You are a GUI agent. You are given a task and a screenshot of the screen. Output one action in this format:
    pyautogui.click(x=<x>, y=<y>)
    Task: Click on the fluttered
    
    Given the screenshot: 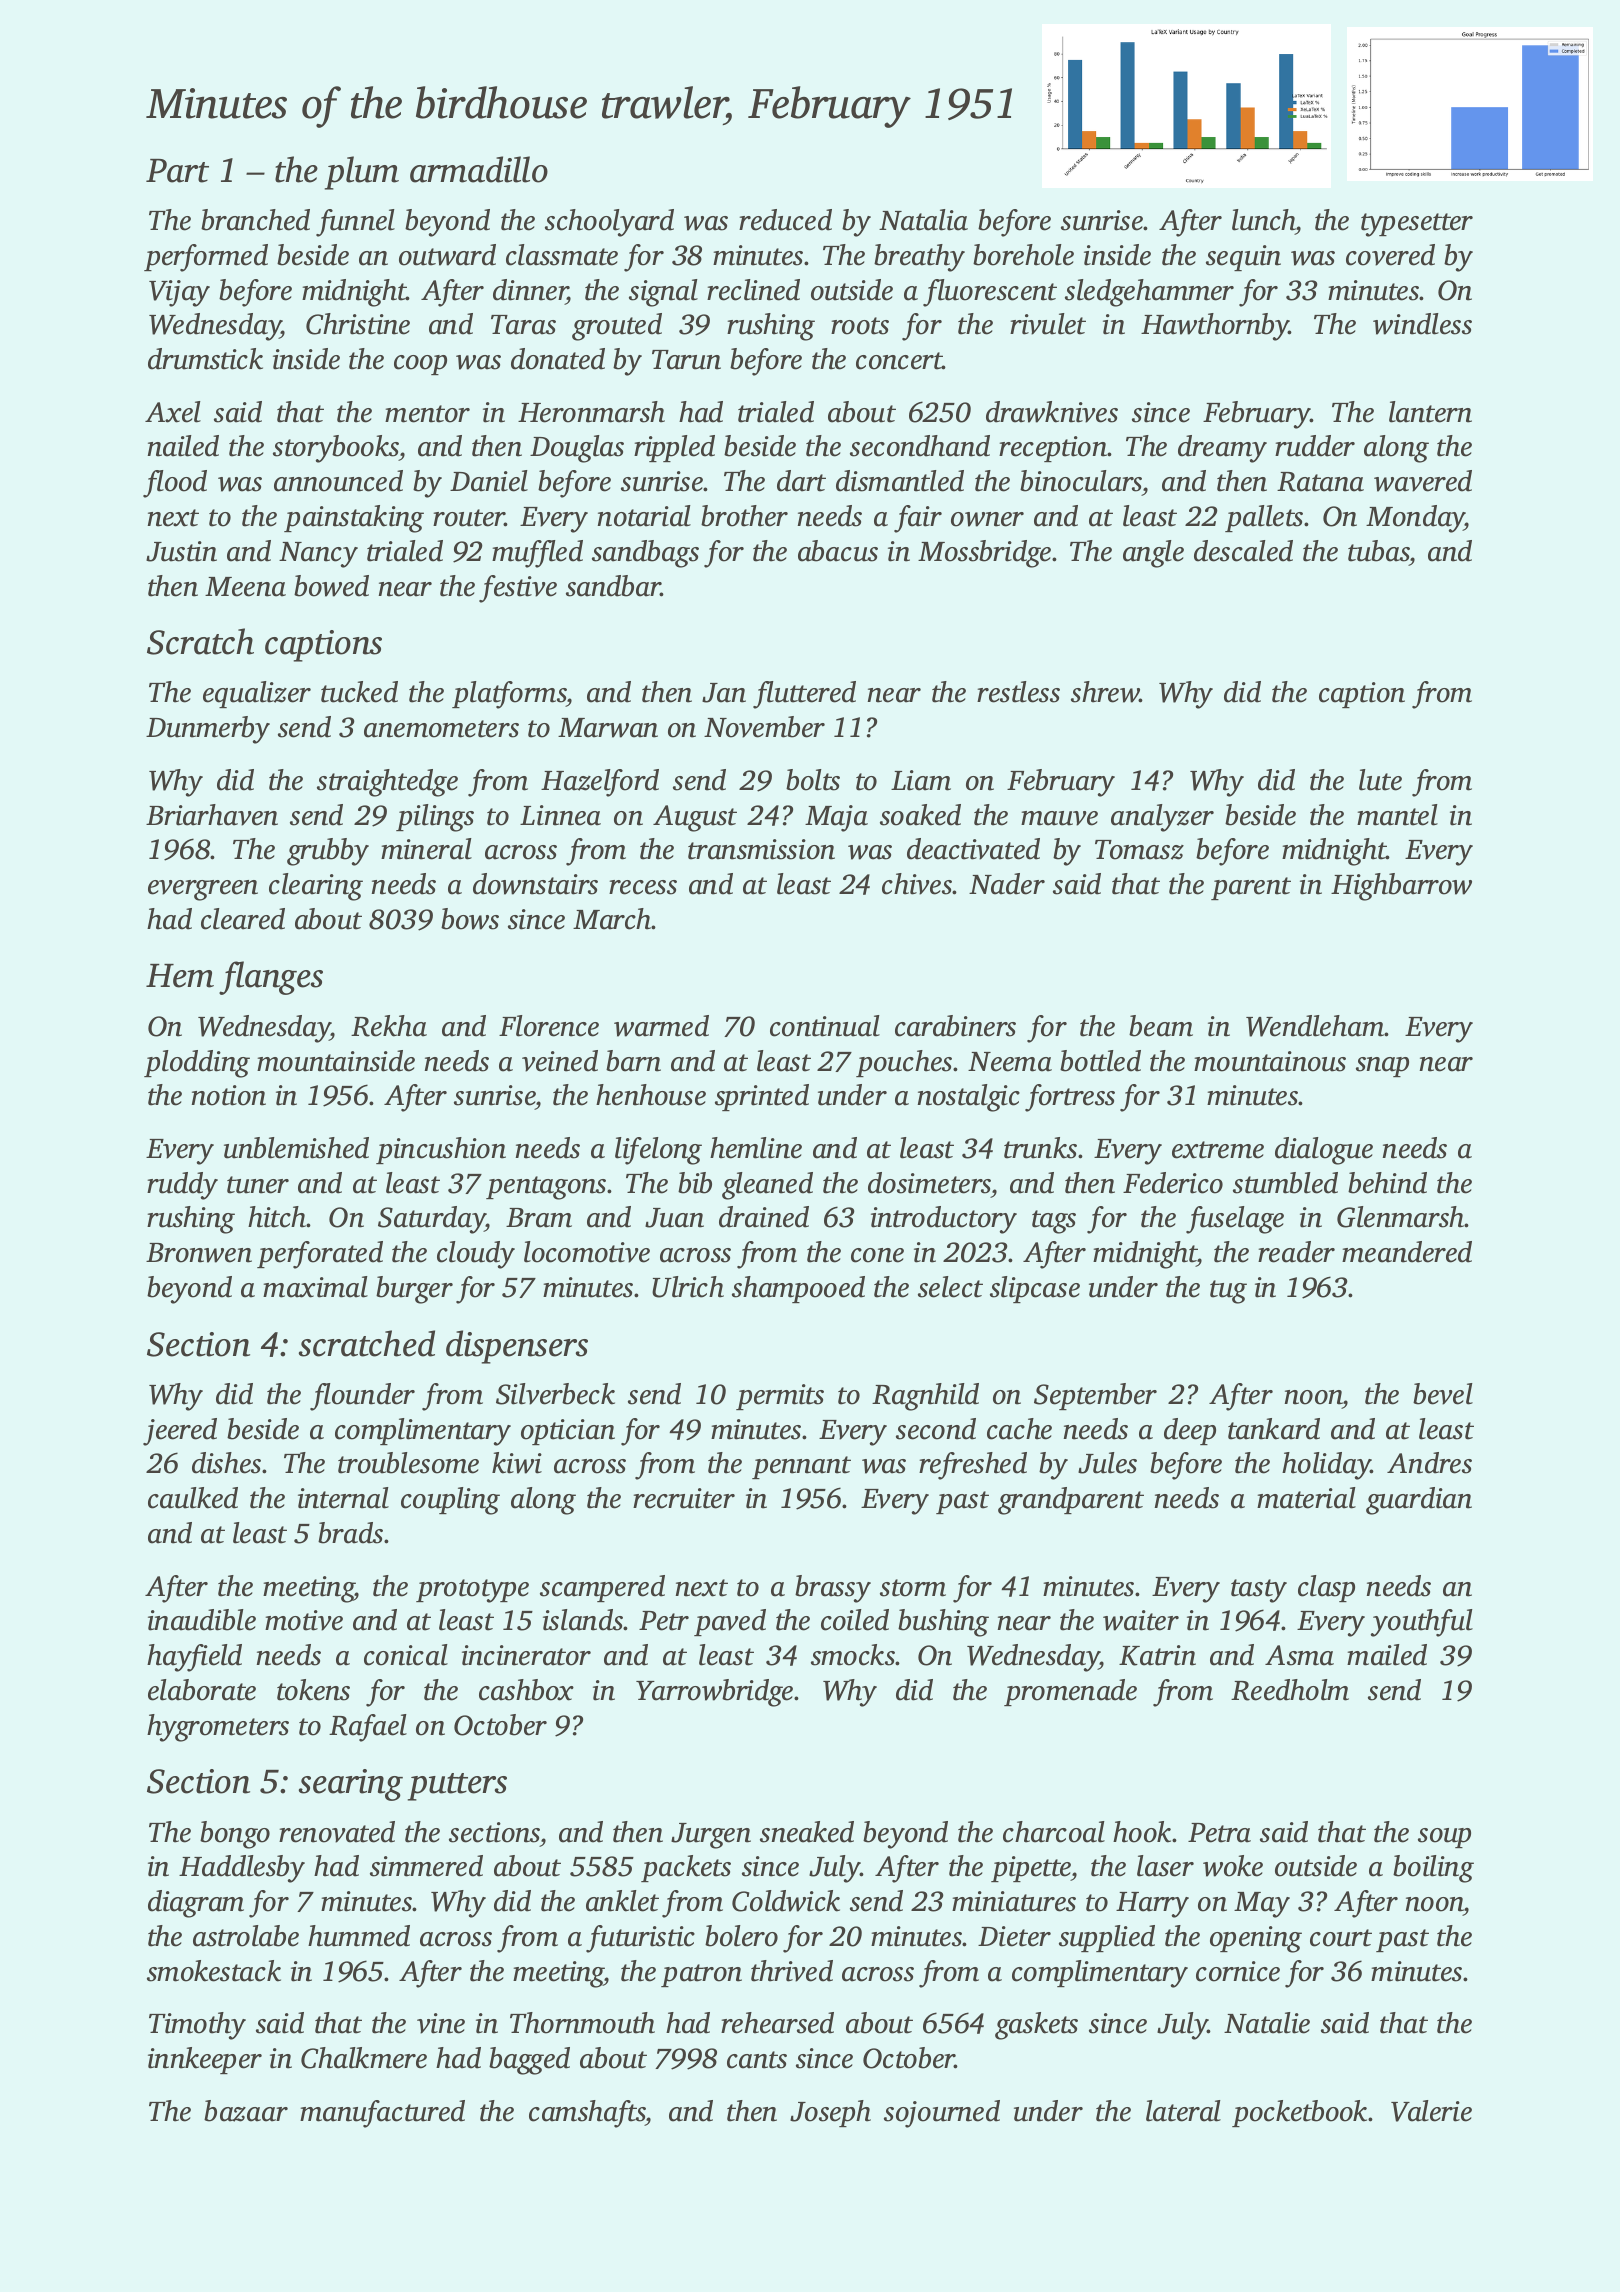 What is the action you would take?
    pyautogui.click(x=804, y=695)
